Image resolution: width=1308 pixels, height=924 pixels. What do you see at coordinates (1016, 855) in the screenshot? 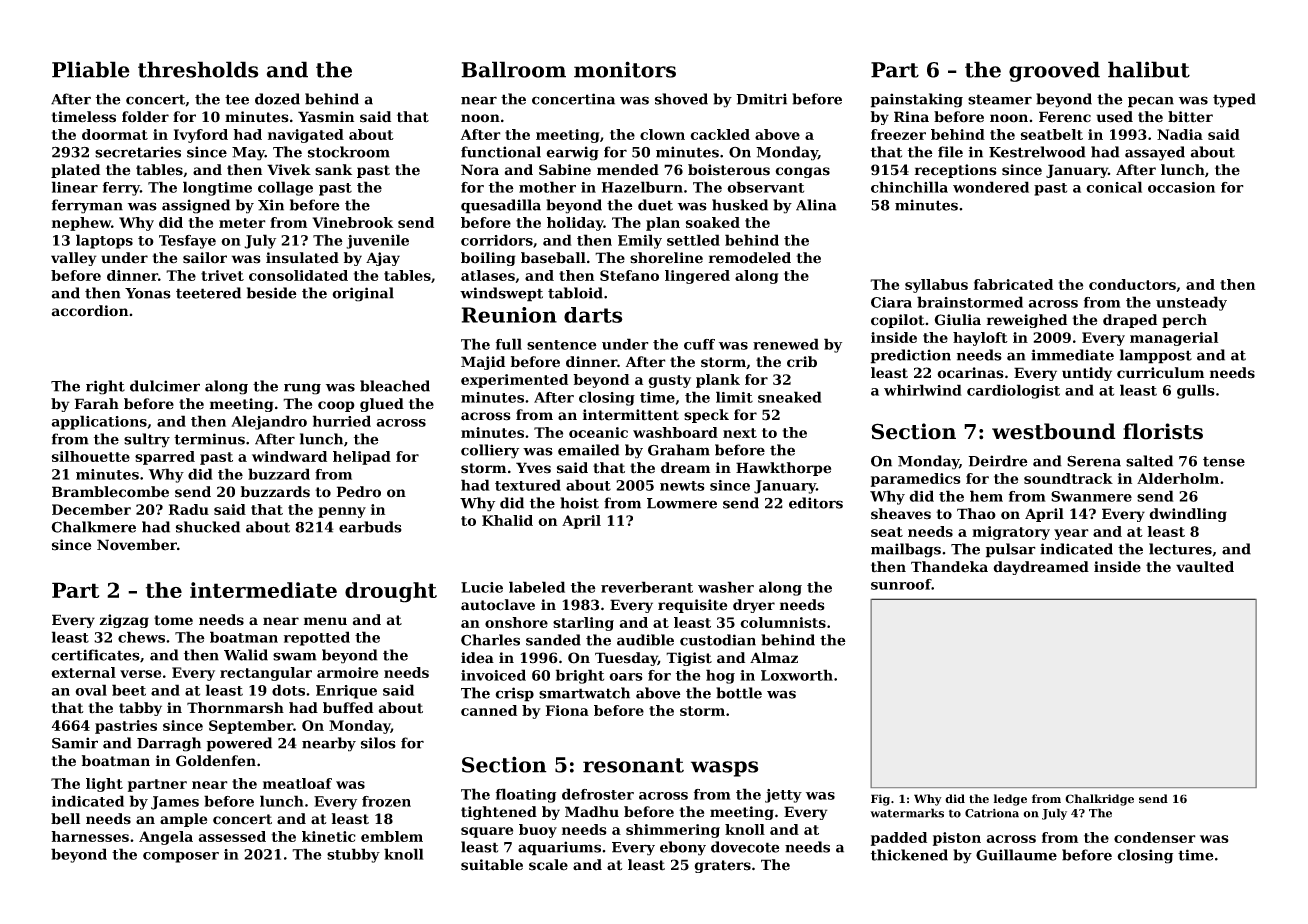
I see `Guillaume` at bounding box center [1016, 855].
